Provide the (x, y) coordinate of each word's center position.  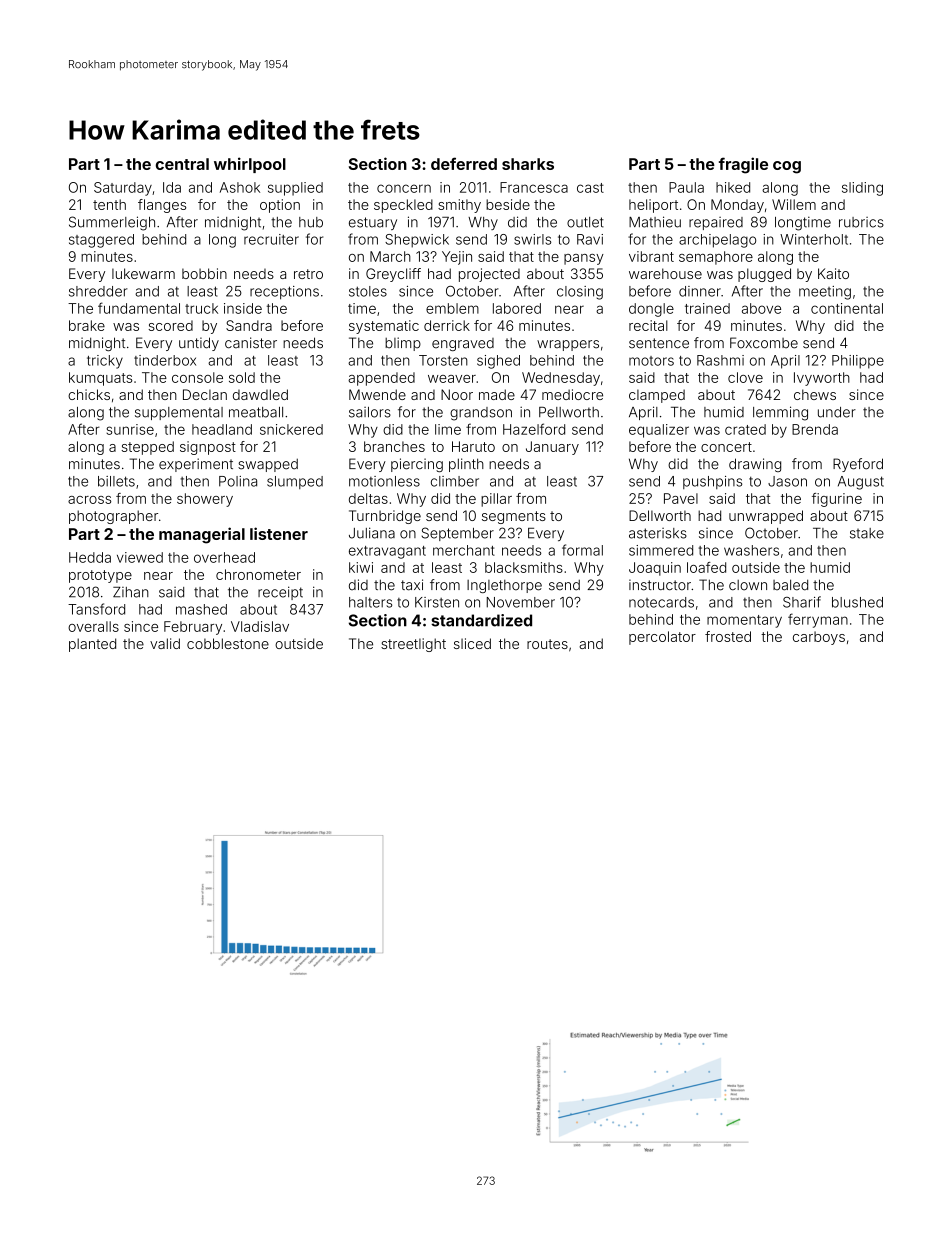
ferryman (818, 620)
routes (547, 644)
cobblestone (228, 643)
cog (787, 167)
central (182, 164)
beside (508, 204)
